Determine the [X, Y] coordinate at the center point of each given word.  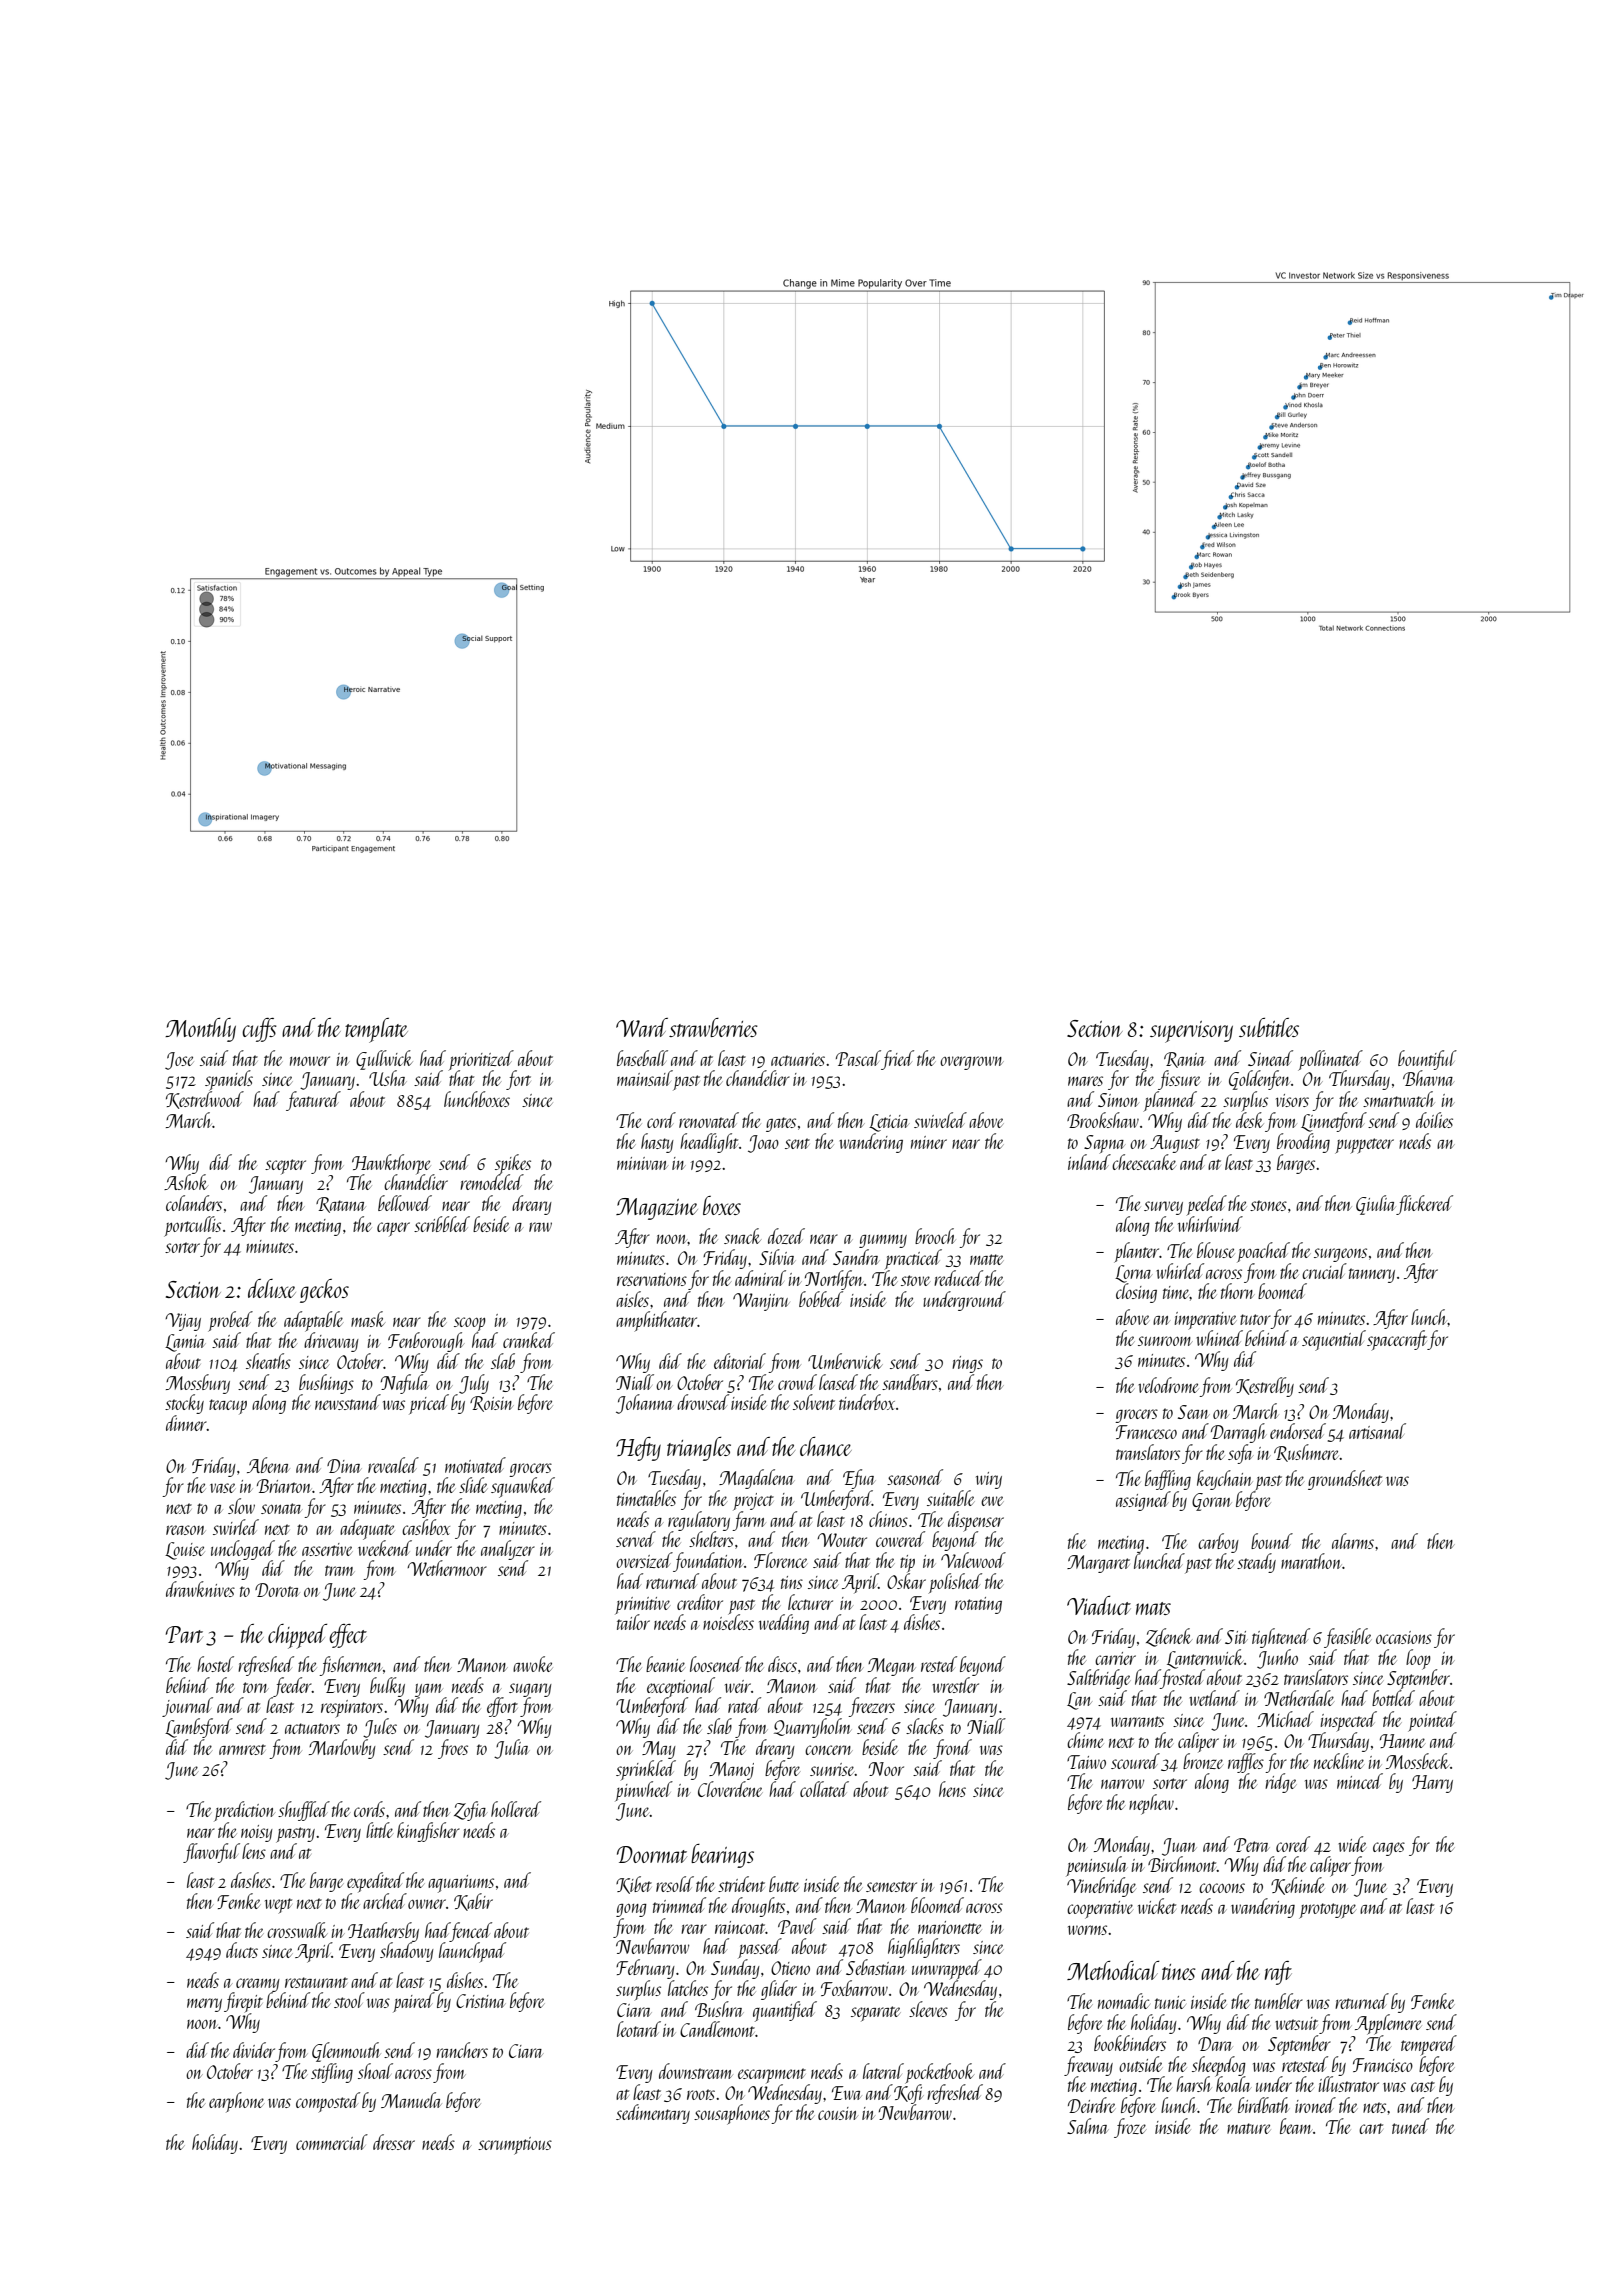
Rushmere [1307, 1453]
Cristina [481, 2001]
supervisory [1191, 1032]
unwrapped [947, 1969]
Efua [859, 1479]
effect [348, 1636]
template [376, 1030]
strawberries [713, 1027]
